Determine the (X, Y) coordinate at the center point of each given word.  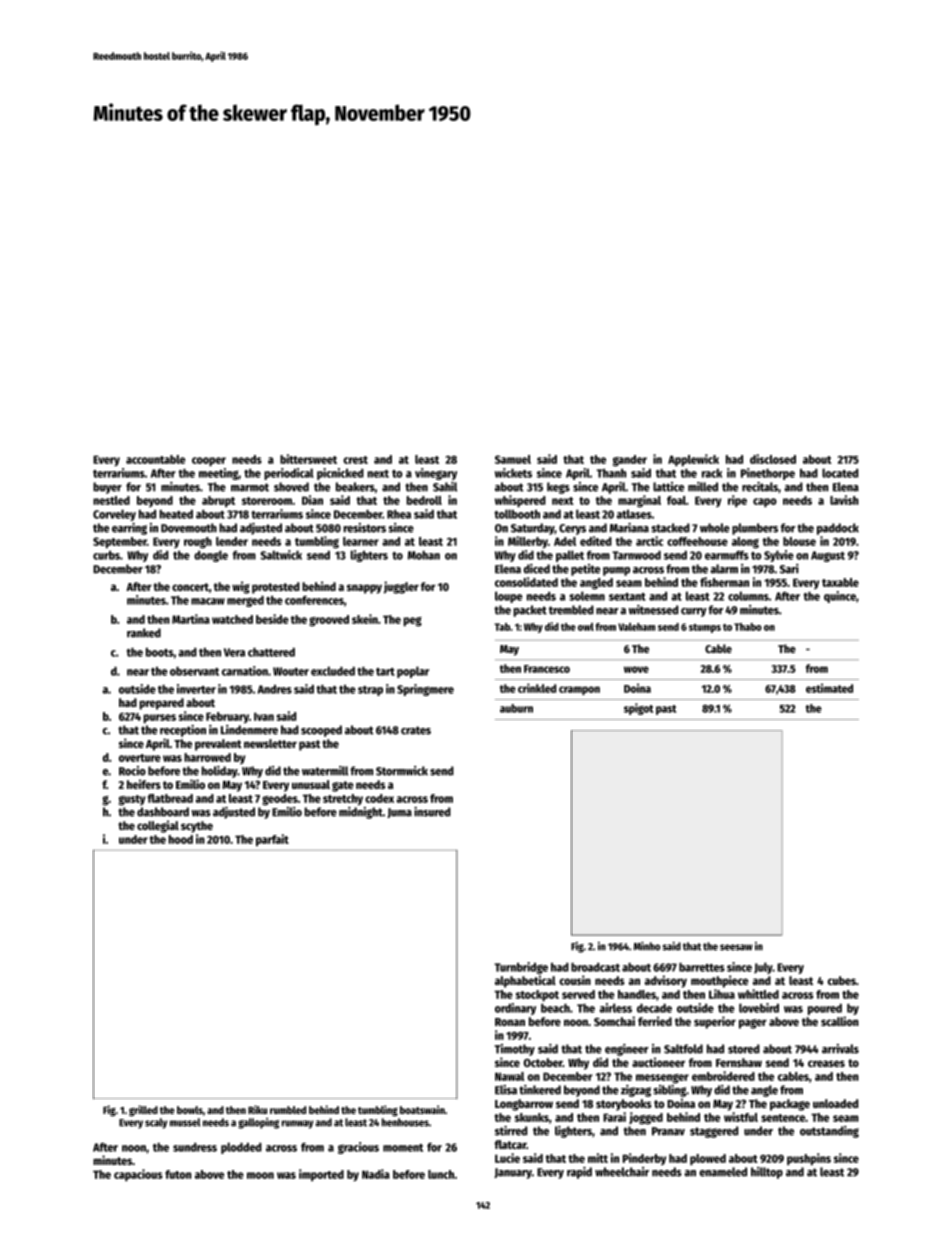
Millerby (528, 542)
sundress (195, 1147)
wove (636, 669)
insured (432, 812)
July (763, 968)
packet (530, 611)
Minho (647, 946)
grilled (143, 1111)
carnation (245, 671)
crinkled (537, 688)
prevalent (218, 745)
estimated (829, 688)
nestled (111, 500)
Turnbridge (521, 968)
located (840, 473)
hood (180, 839)
